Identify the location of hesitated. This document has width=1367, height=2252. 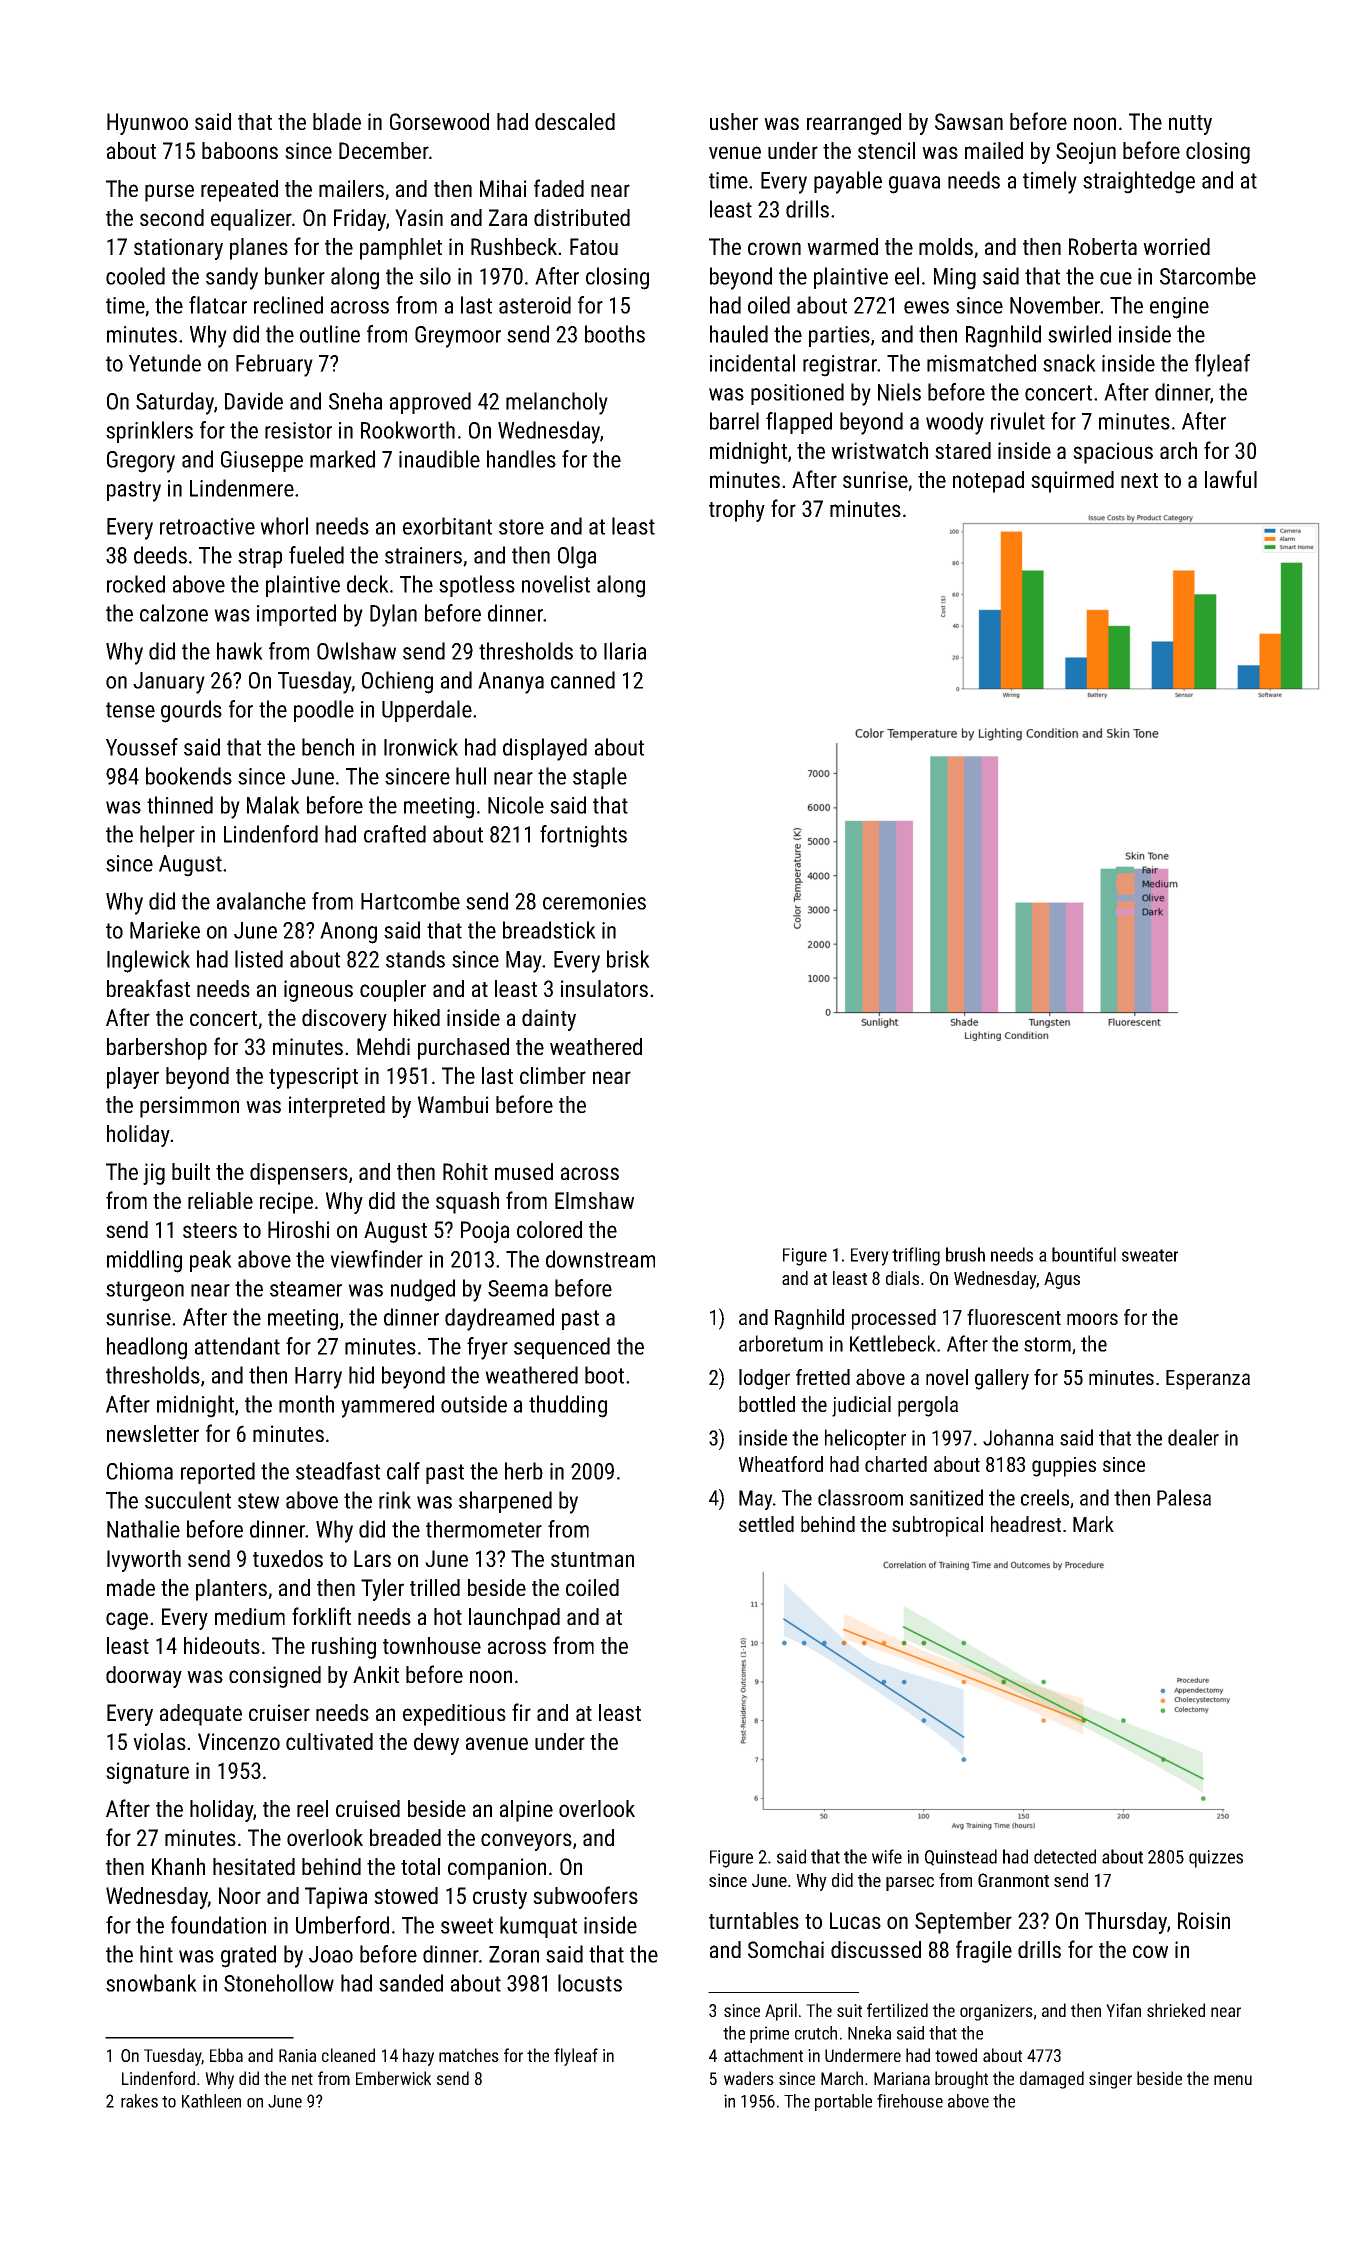
(254, 1866).
